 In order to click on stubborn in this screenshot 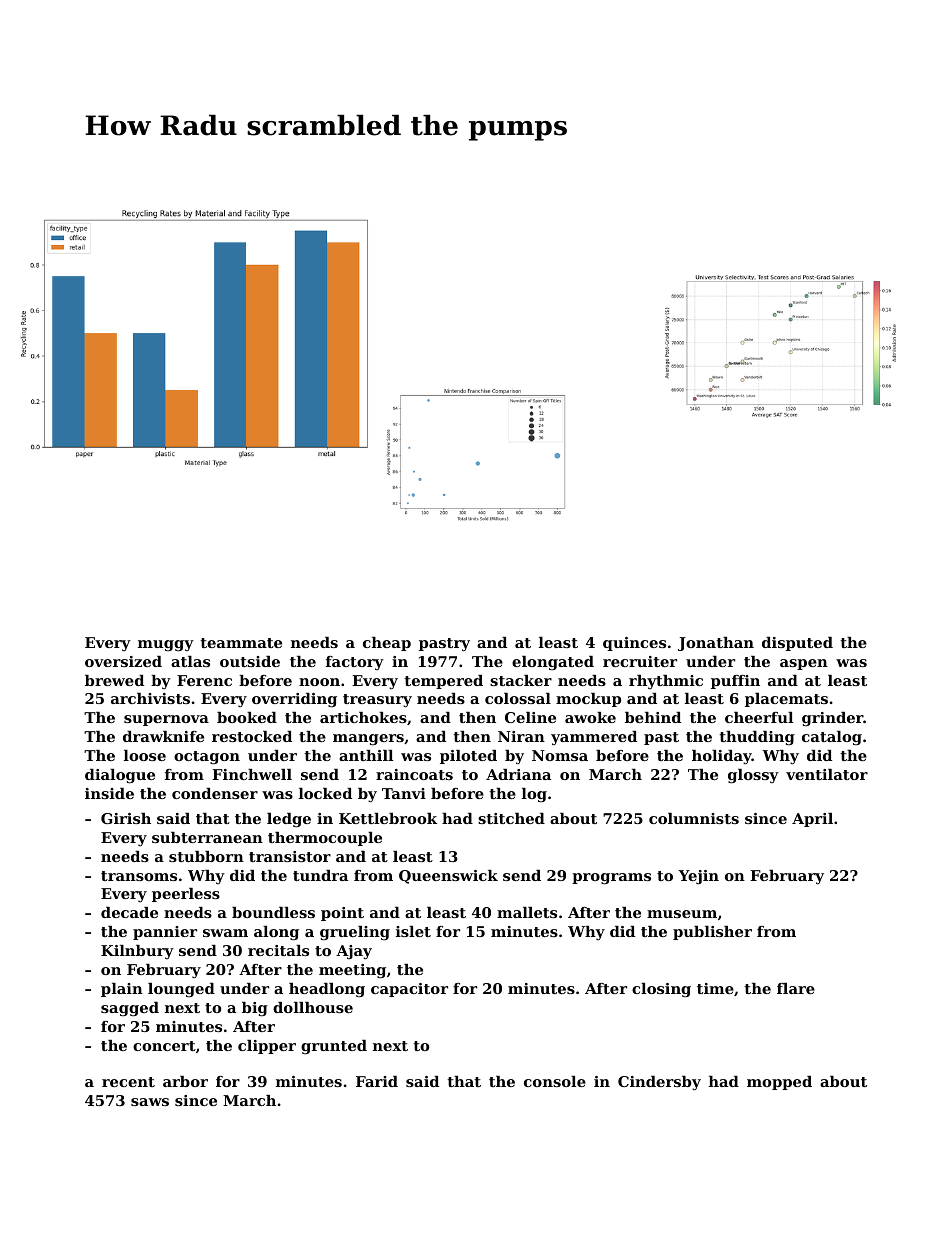, I will do `click(206, 856)`.
